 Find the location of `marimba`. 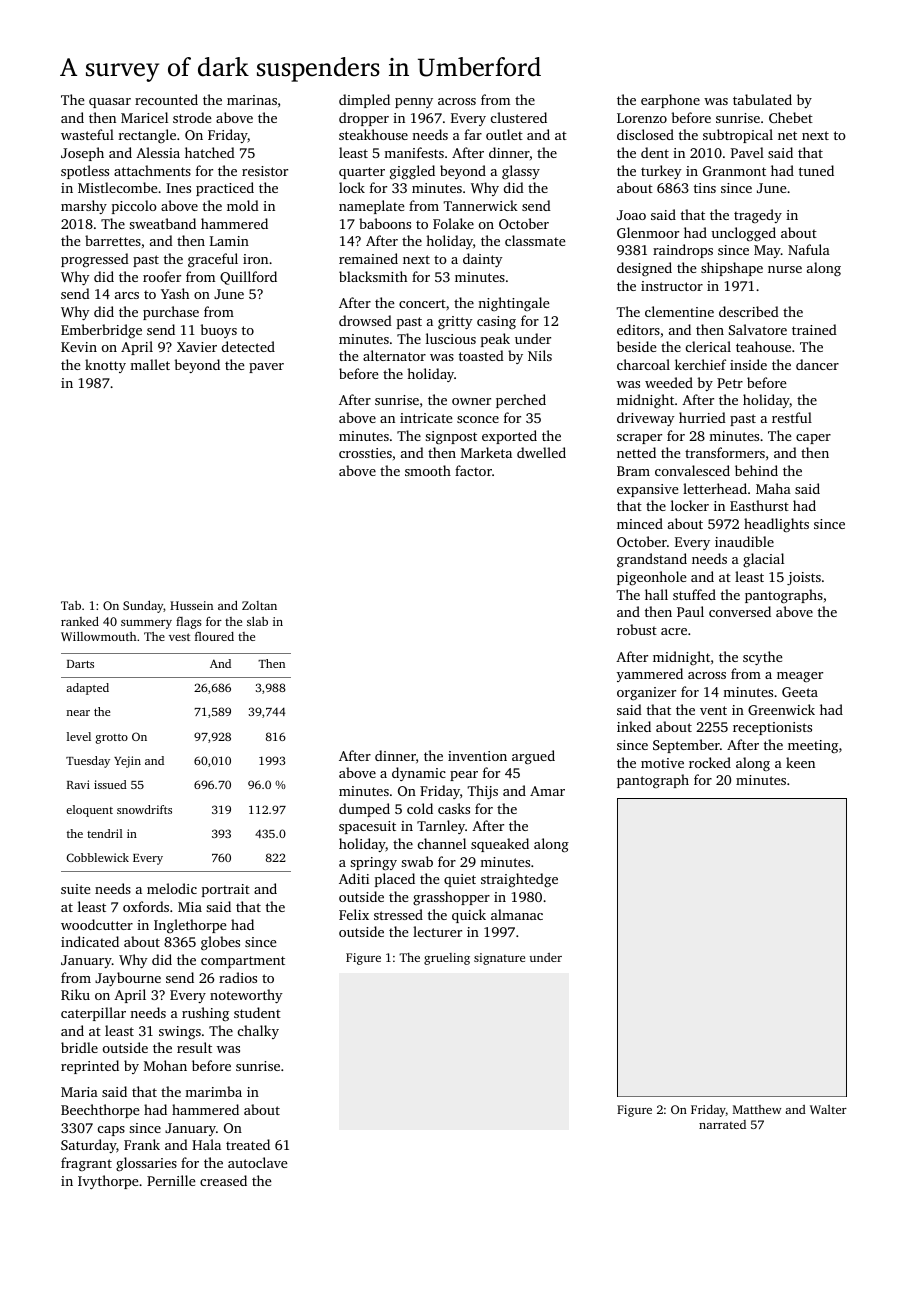

marimba is located at coordinates (213, 1091).
